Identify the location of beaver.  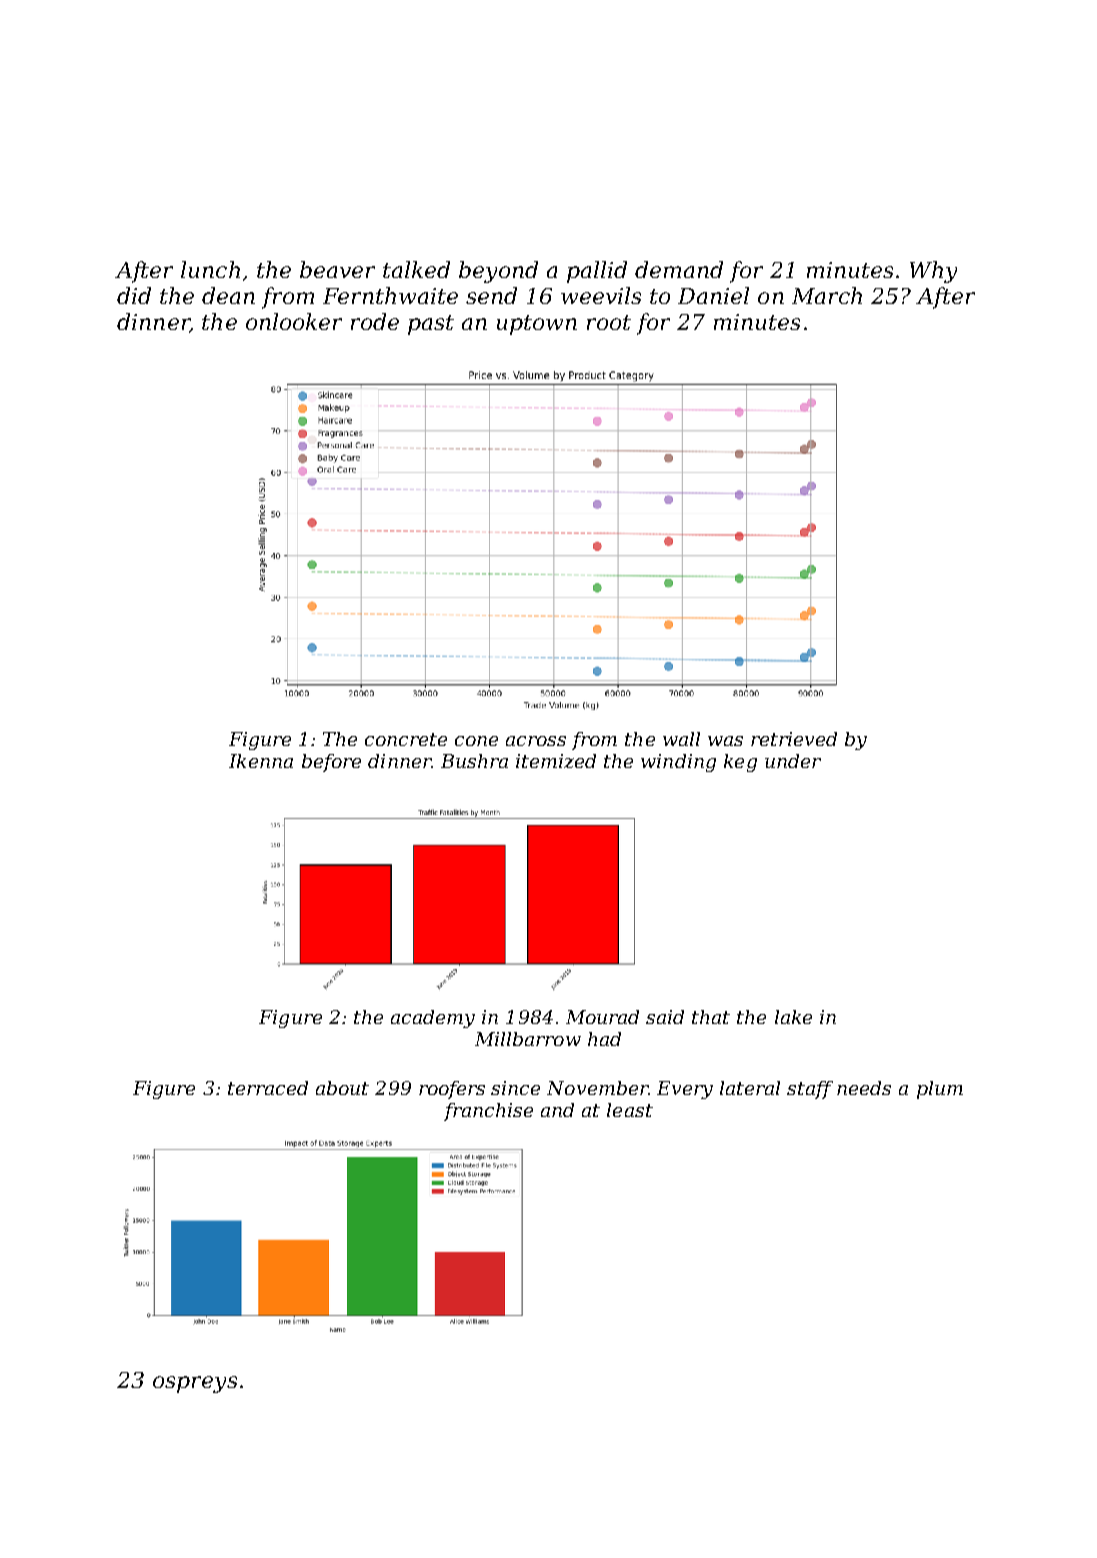
(337, 269).
